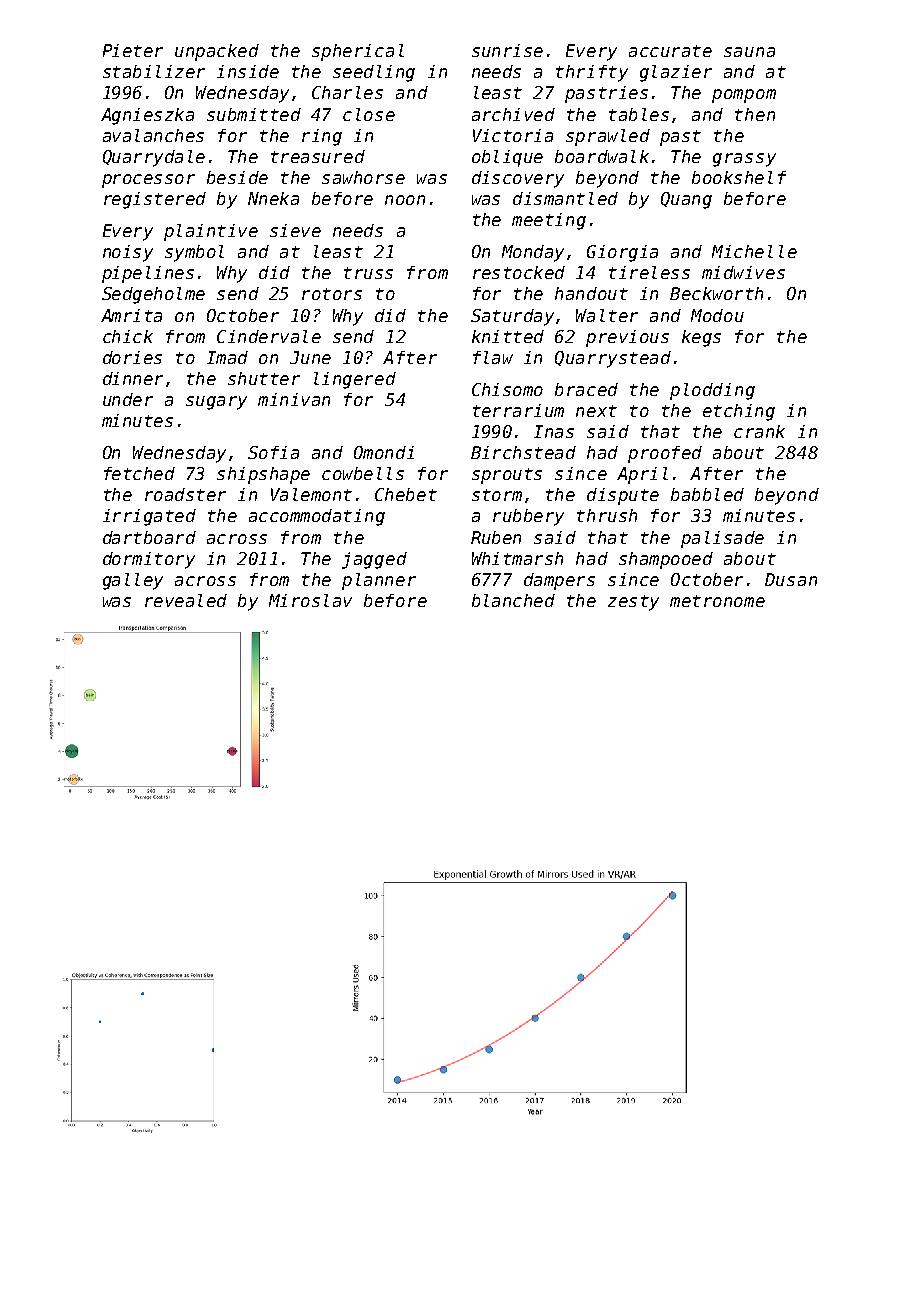 The image size is (924, 1308). I want to click on fetched, so click(139, 473).
